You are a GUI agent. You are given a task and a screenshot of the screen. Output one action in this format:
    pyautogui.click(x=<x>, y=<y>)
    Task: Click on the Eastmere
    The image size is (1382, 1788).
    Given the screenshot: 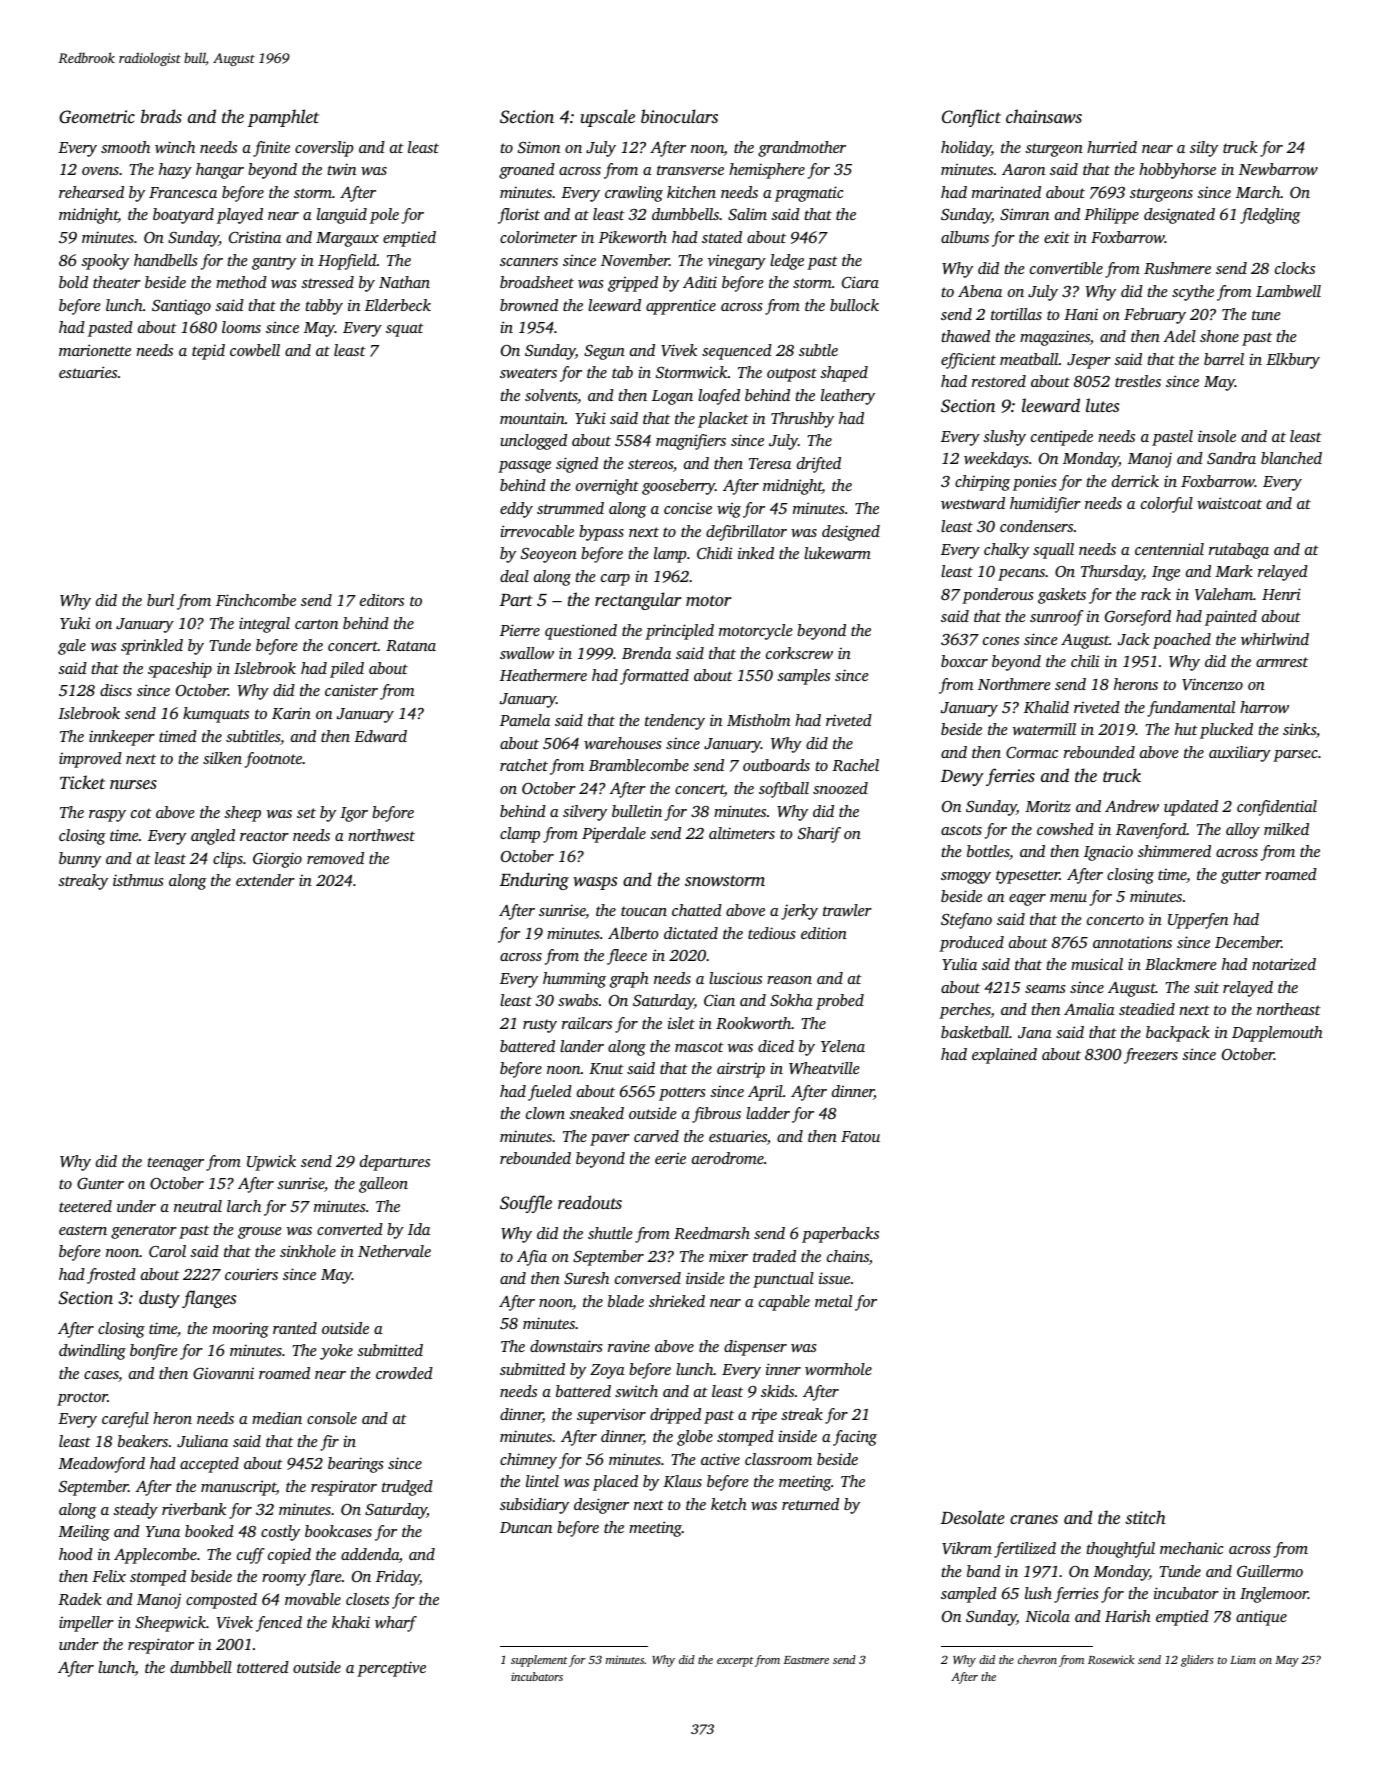 What is the action you would take?
    pyautogui.click(x=806, y=1660)
